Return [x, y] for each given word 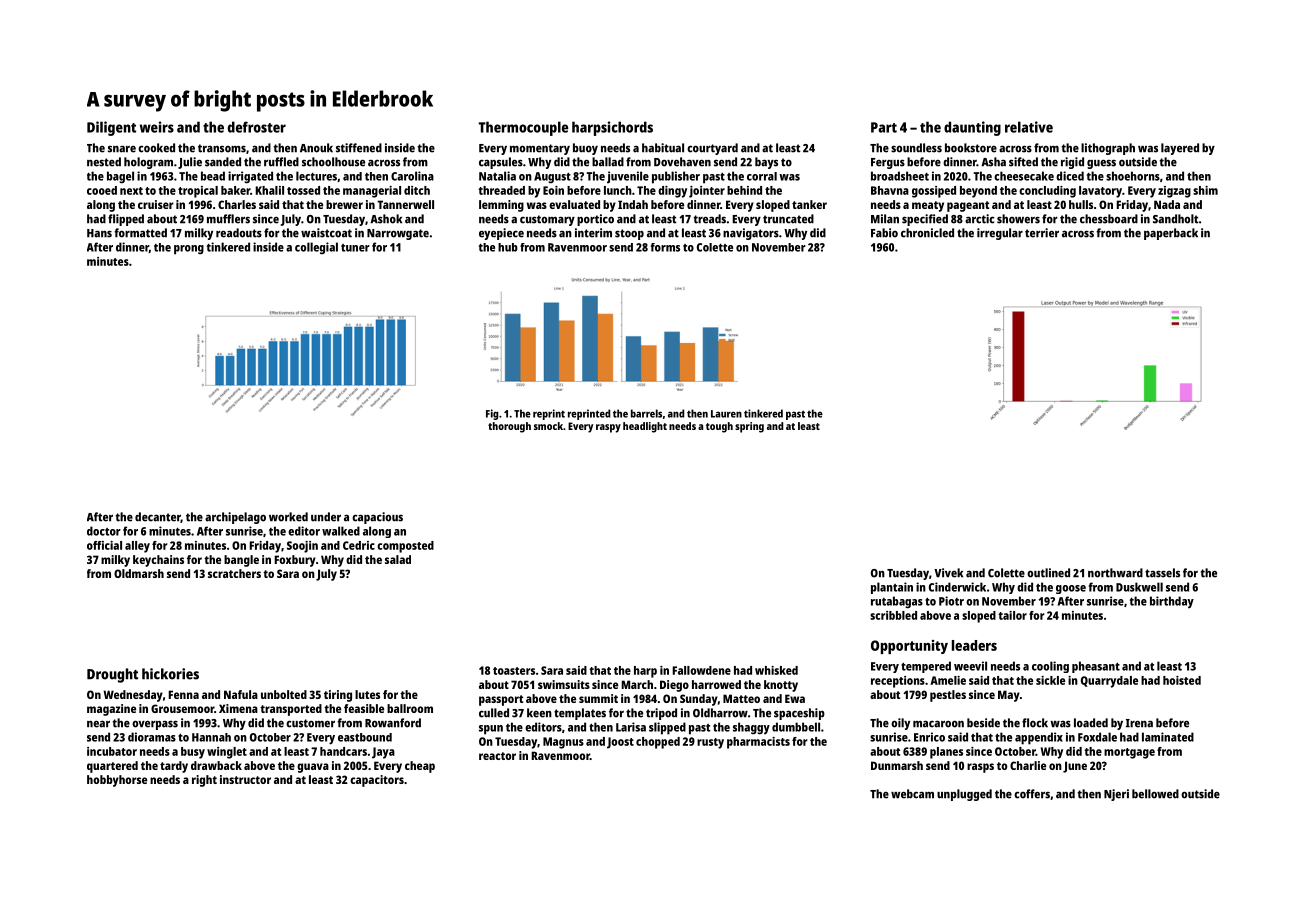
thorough [509, 427]
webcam [912, 794]
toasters [514, 671]
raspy [608, 428]
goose [1071, 589]
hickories [170, 674]
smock [548, 426]
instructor [245, 779]
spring [749, 427]
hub [508, 247]
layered [1180, 149]
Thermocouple [523, 128]
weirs [157, 127]
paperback [1171, 234]
